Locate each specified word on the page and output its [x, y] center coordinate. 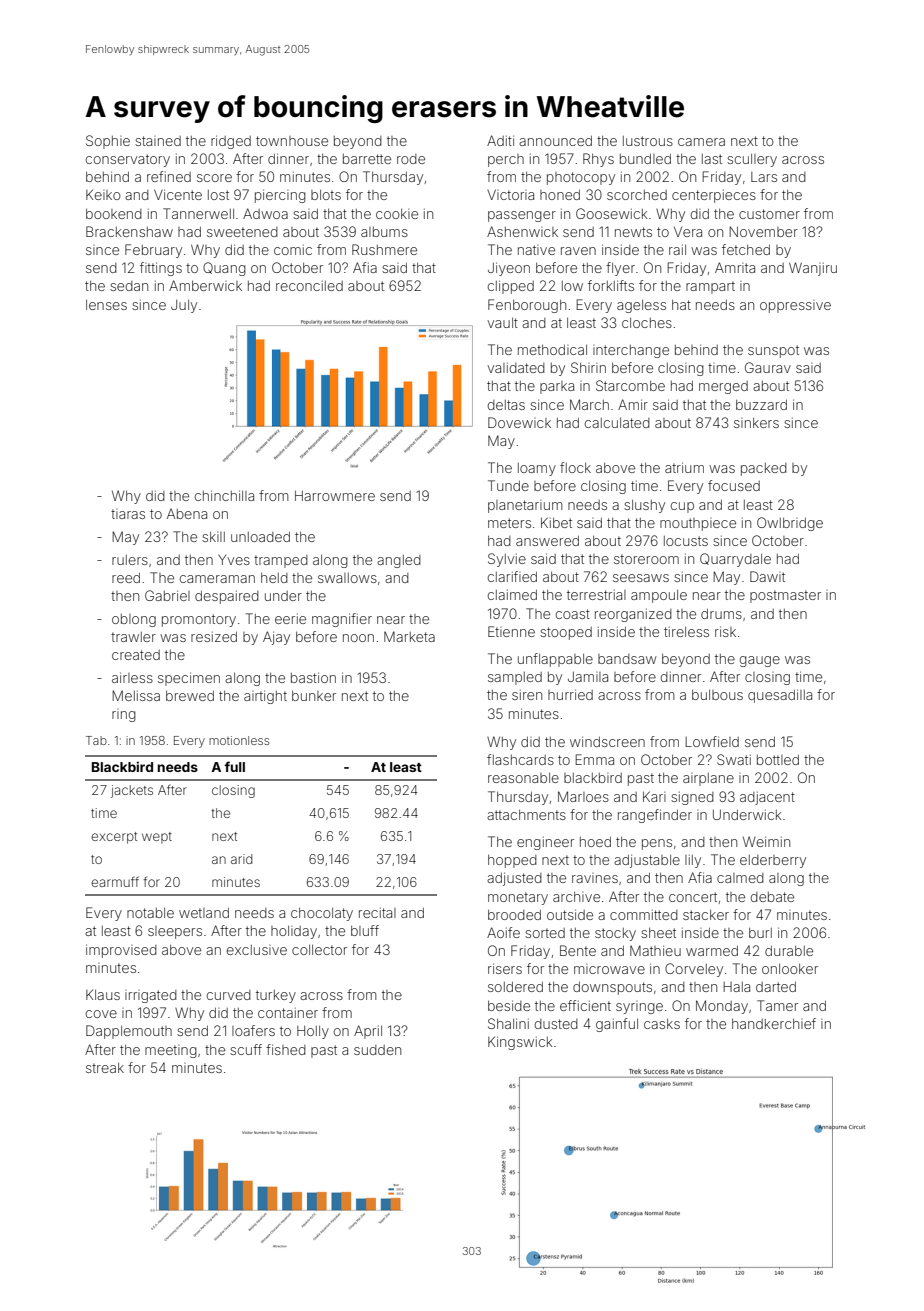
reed [126, 578]
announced [555, 141]
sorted [545, 933]
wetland [204, 913]
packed [764, 469]
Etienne [511, 631]
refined [169, 176]
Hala [736, 987]
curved [229, 995]
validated [516, 368]
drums [721, 614]
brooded [514, 915]
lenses [106, 305]
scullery [752, 160]
